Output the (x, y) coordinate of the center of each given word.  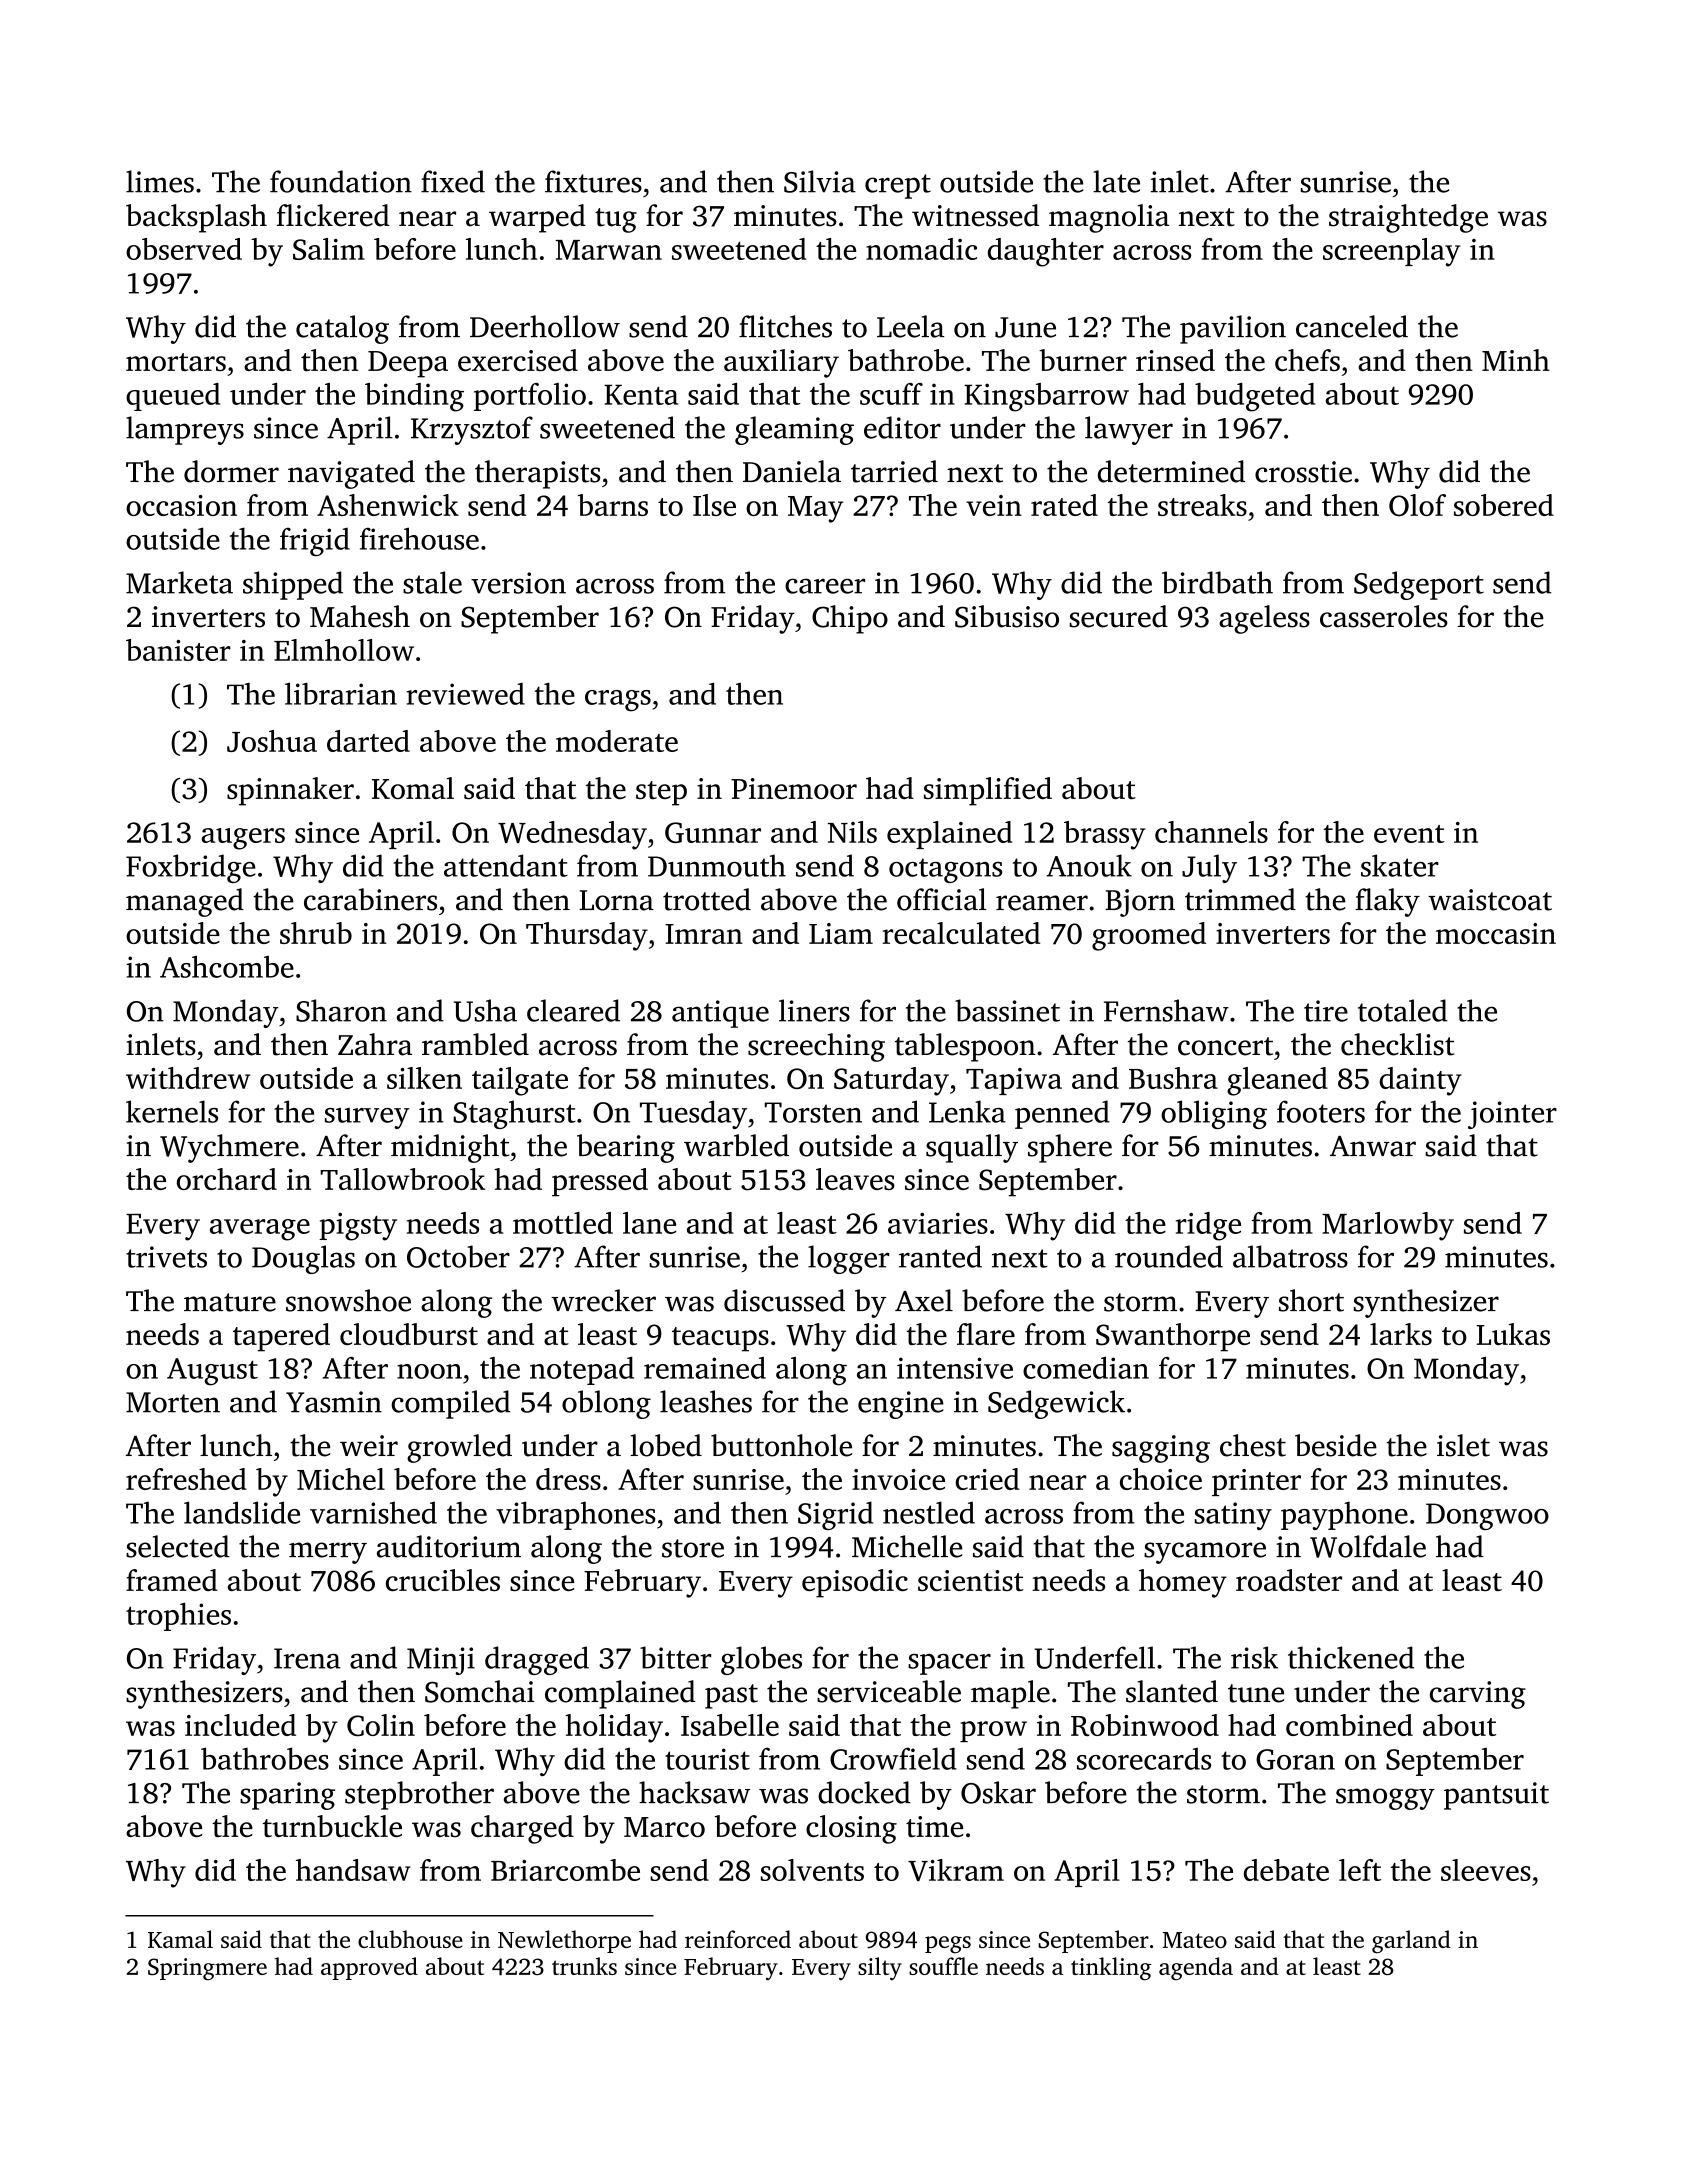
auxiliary (781, 363)
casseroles (1384, 616)
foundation (341, 181)
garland (1411, 1942)
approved (369, 1968)
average (260, 1230)
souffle (943, 1966)
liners (814, 1010)
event (1409, 834)
